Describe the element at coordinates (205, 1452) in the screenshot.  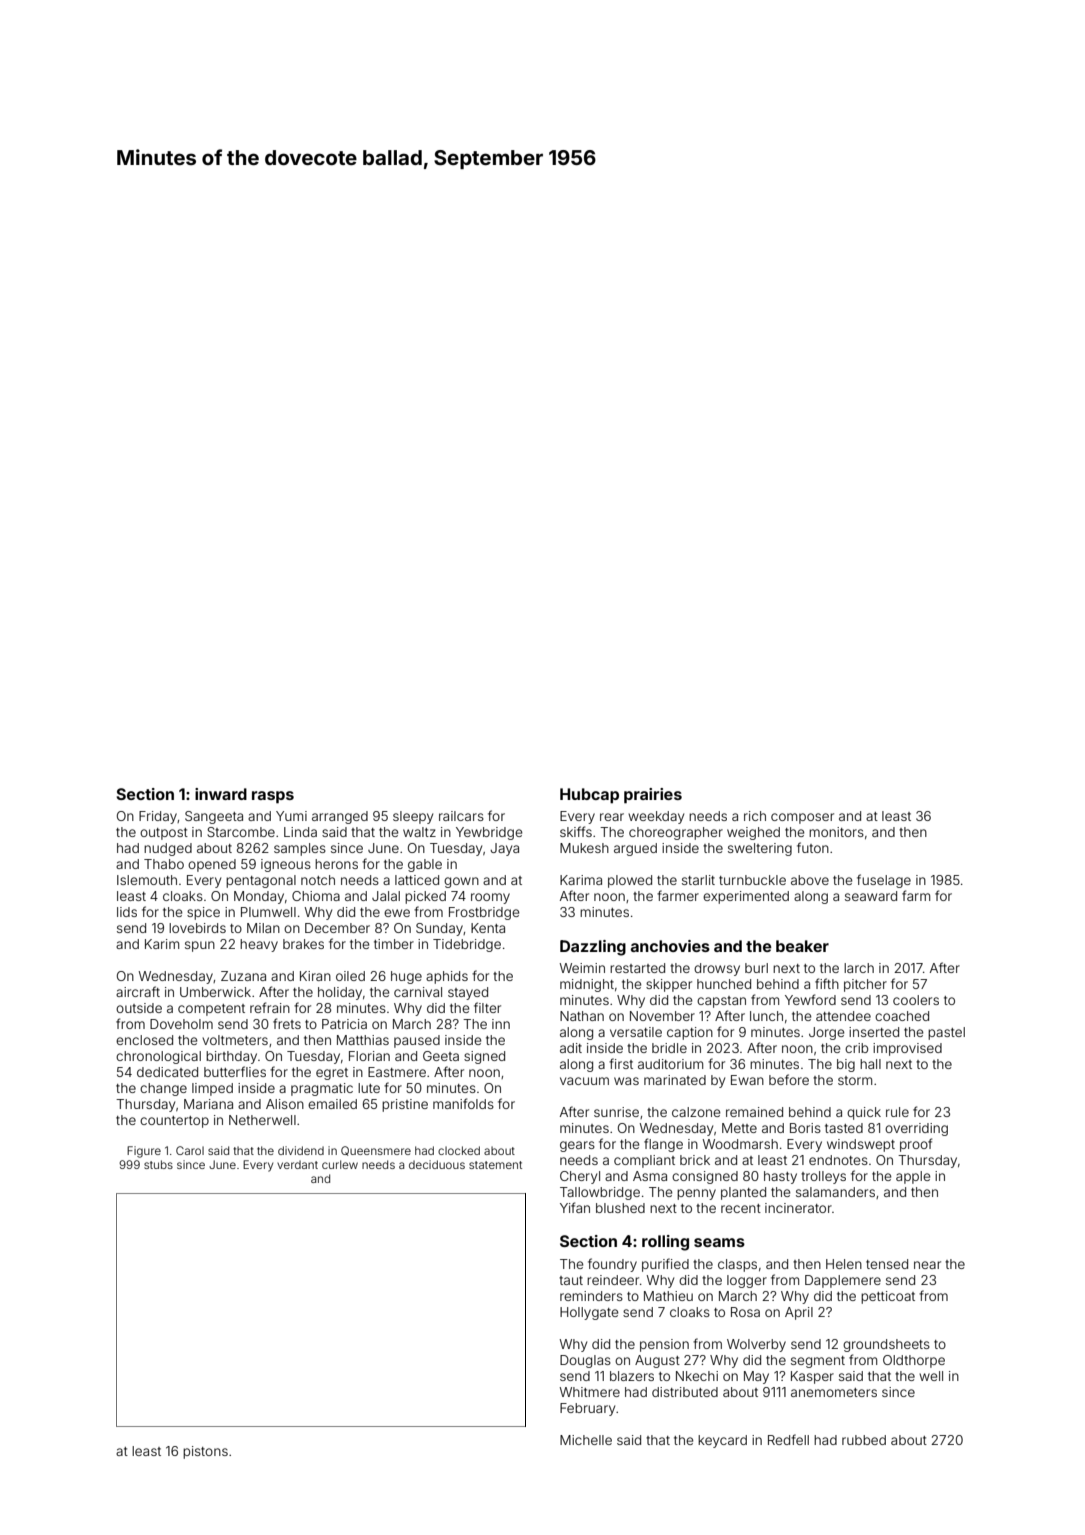
I see `pistons` at that location.
